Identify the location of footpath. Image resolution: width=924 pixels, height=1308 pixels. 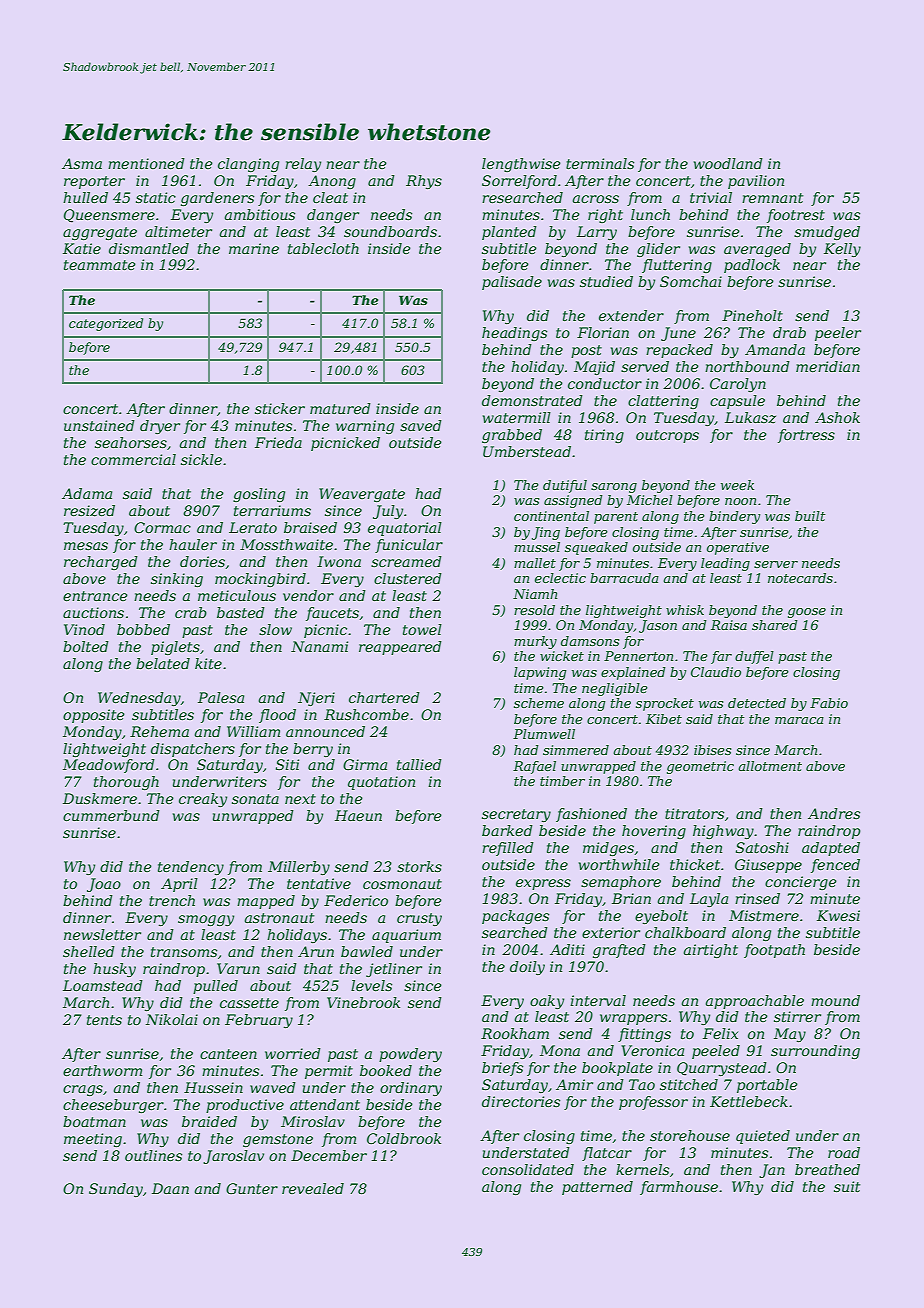
(774, 951).
